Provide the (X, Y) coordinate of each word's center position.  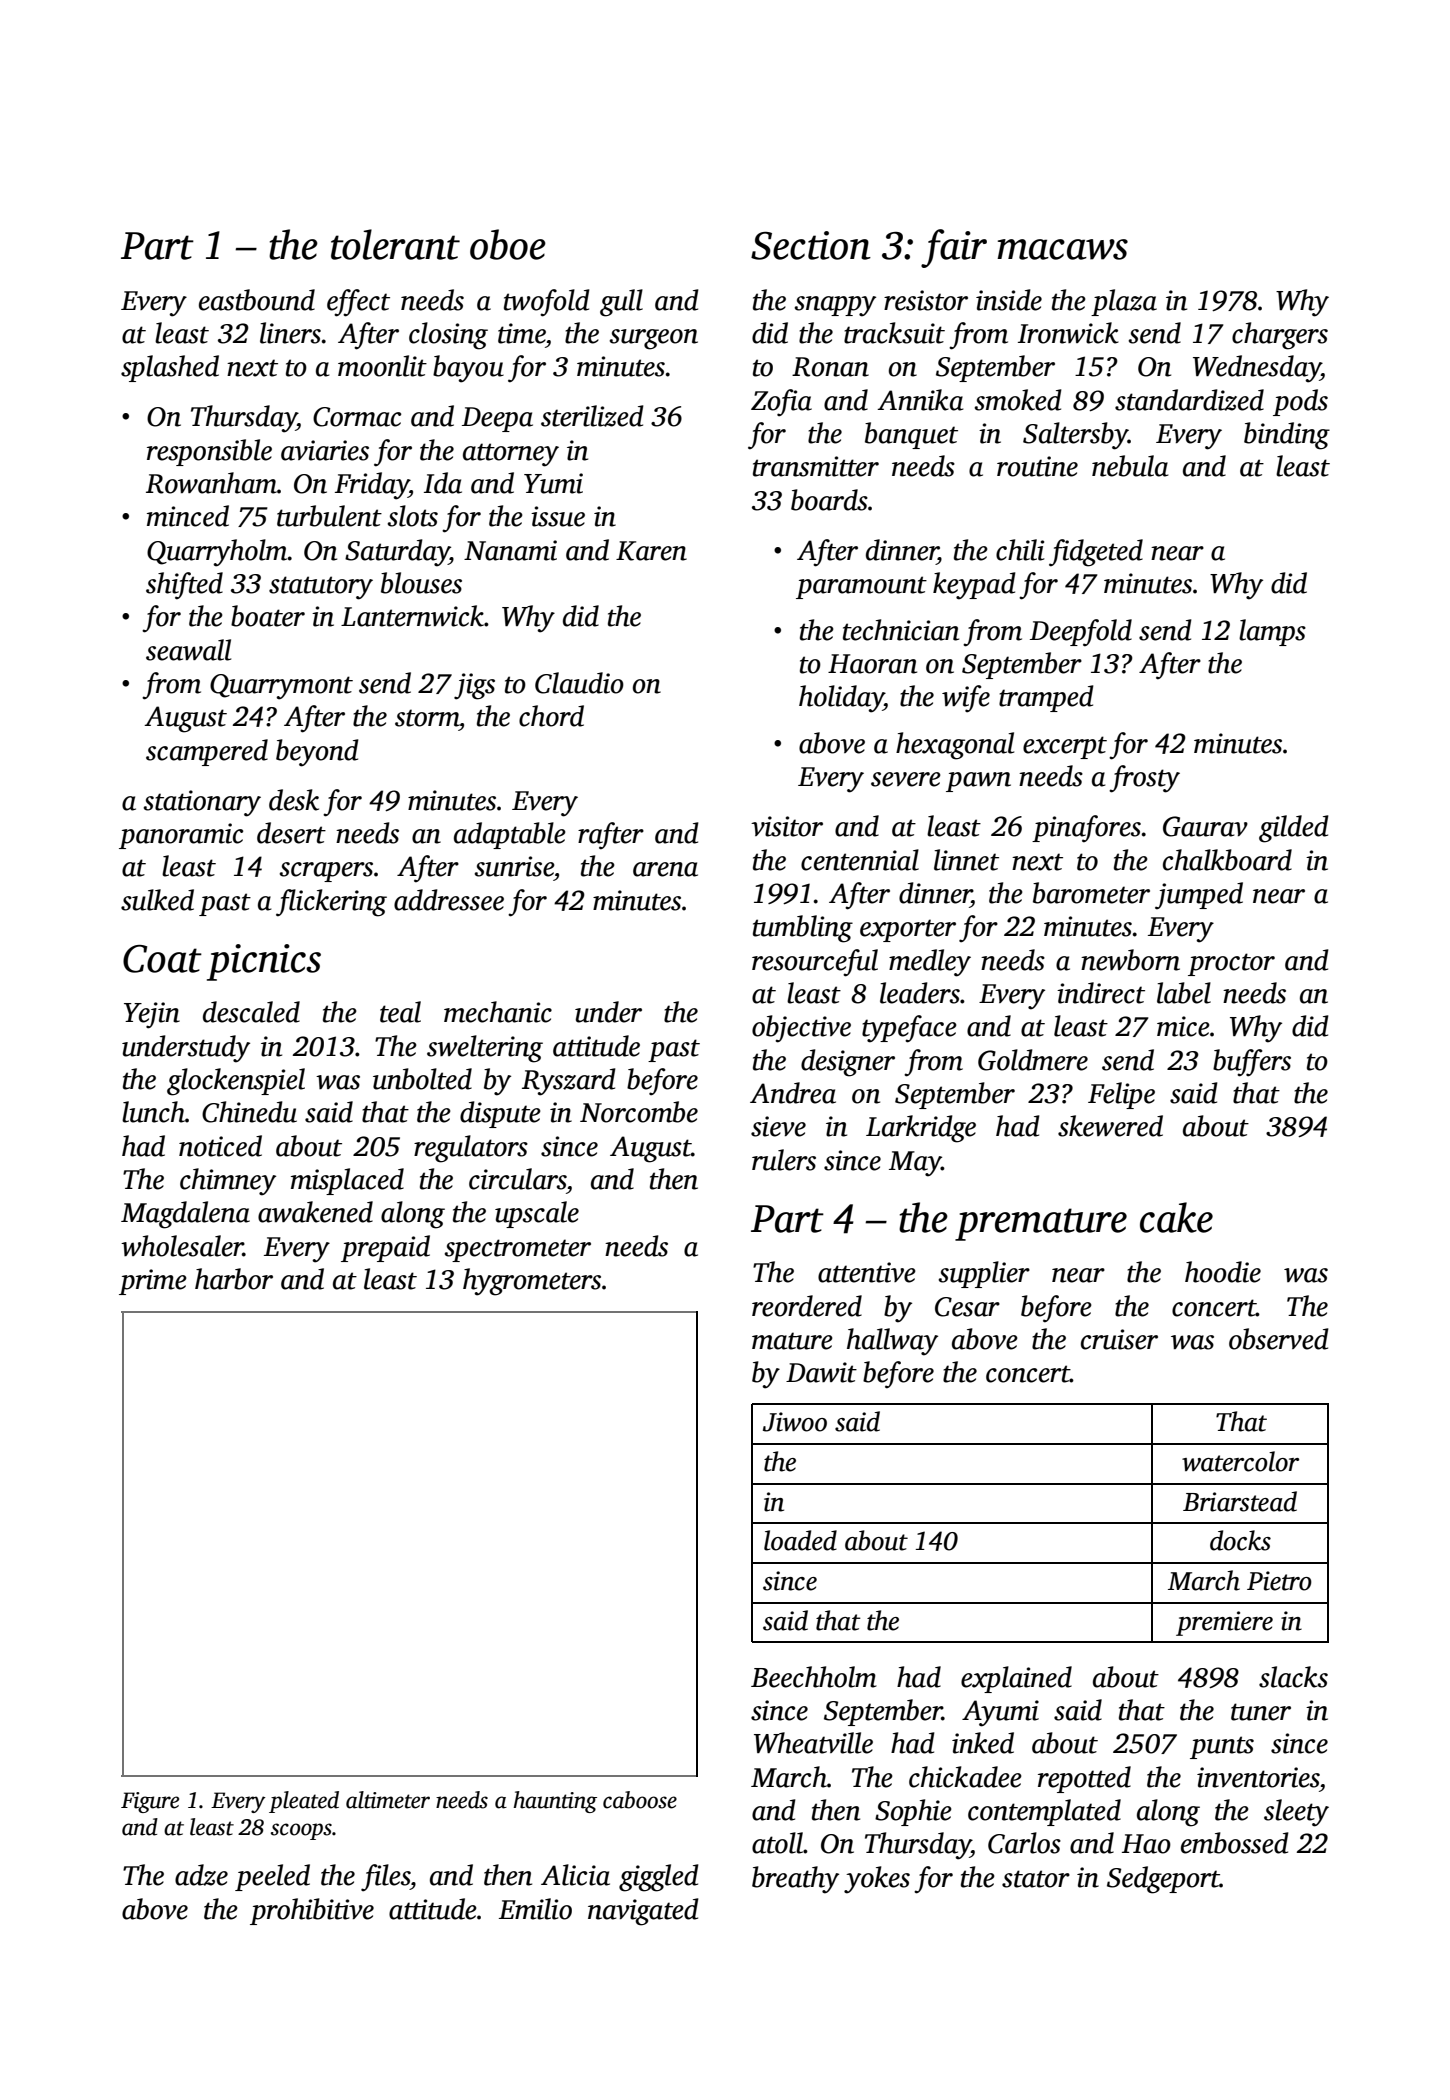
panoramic (181, 836)
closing (448, 336)
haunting (555, 1802)
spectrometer (517, 1250)
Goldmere (1033, 1060)
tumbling (803, 929)
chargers (1280, 336)
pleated (304, 1802)
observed (1279, 1339)
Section (811, 245)
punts (1222, 1747)
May (915, 1164)
